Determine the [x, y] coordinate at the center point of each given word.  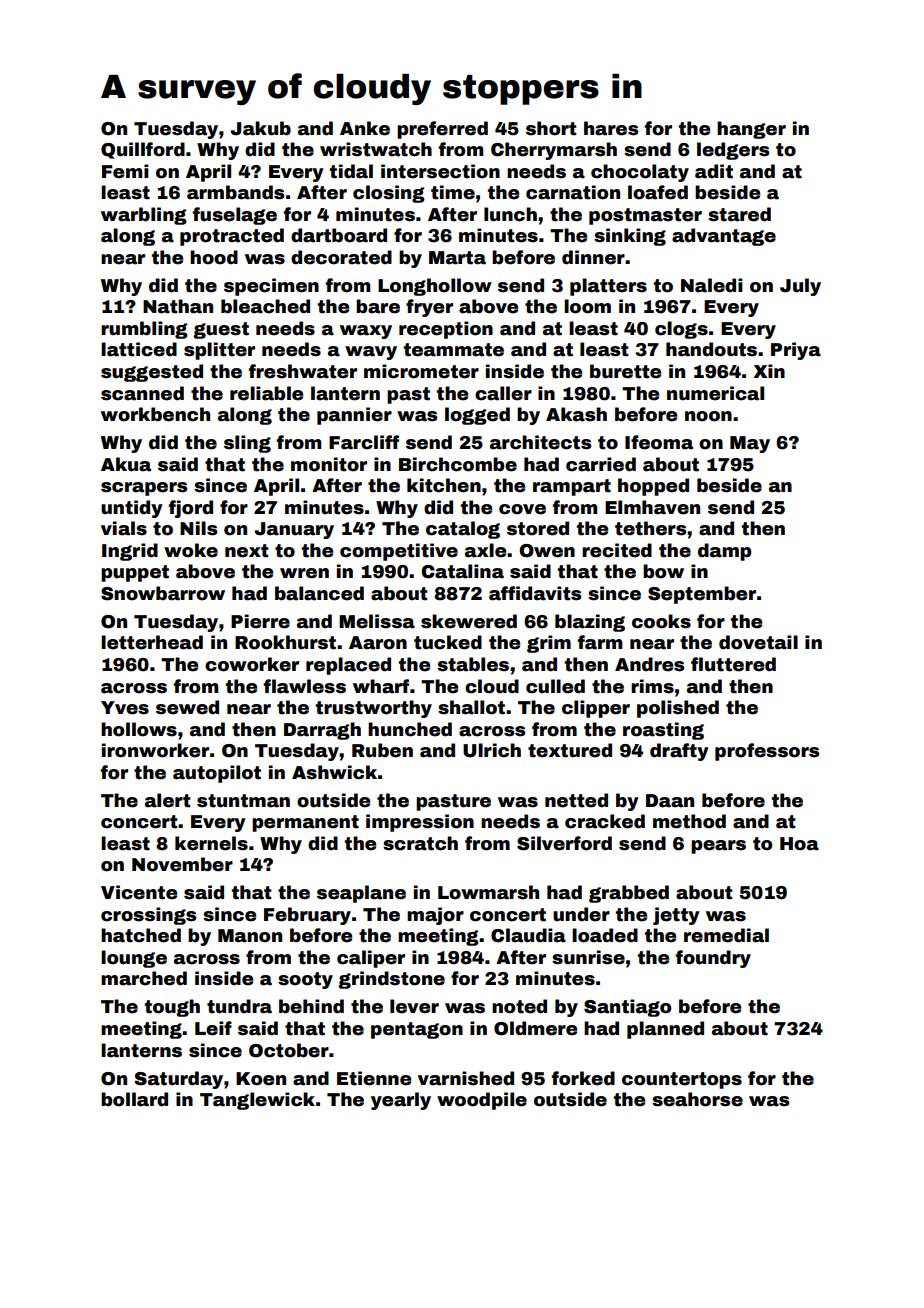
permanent [305, 823]
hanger [751, 130]
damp [725, 552]
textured [570, 750]
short [551, 128]
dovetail [758, 642]
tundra [239, 1006]
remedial [726, 935]
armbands [235, 192]
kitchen [444, 485]
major [435, 916]
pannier [354, 416]
